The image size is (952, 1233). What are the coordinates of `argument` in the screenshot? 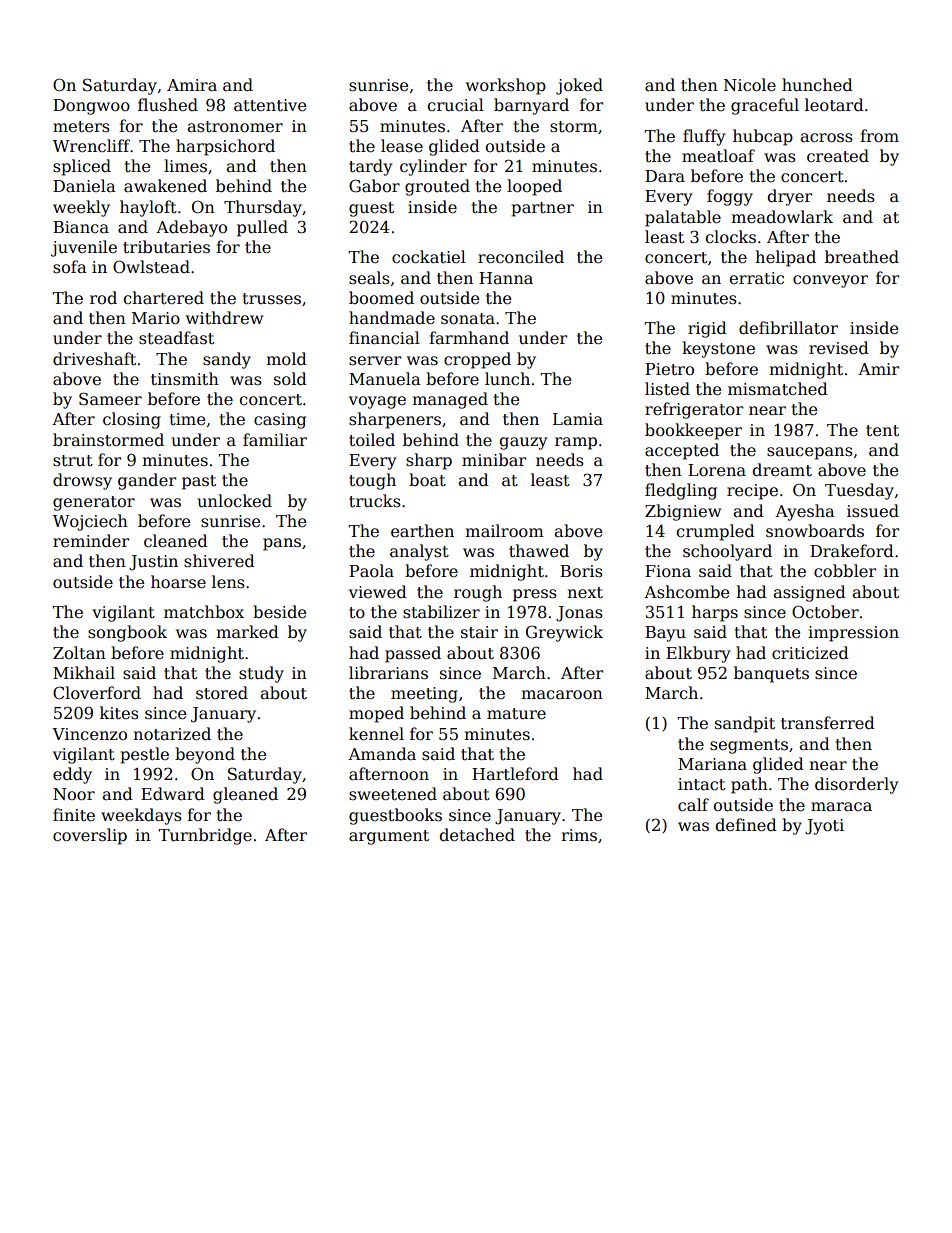 It's located at (389, 837).
